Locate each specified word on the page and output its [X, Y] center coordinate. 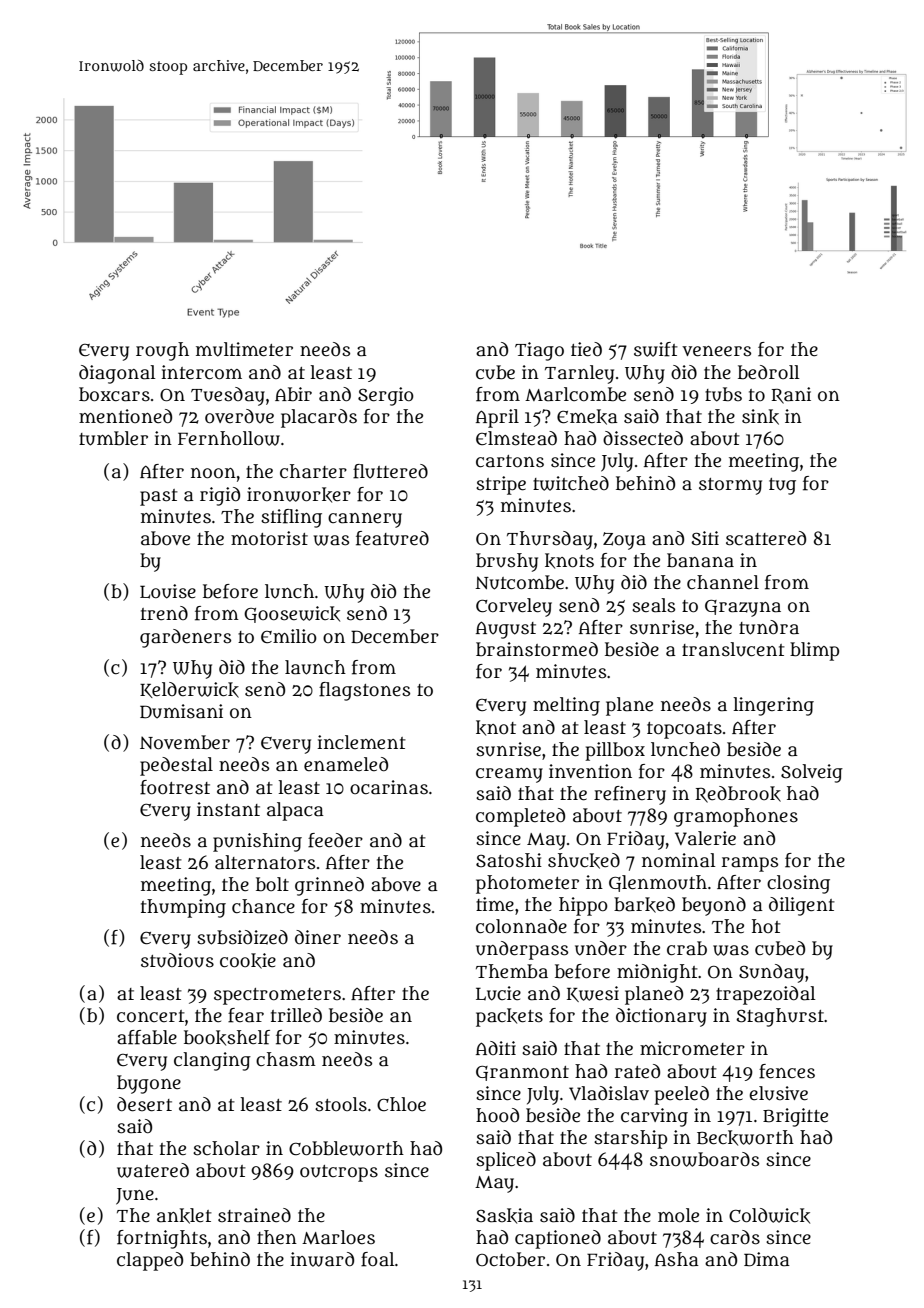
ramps [750, 864]
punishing [257, 842]
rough [162, 351]
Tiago [539, 351]
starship [630, 1139]
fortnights [162, 1239]
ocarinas [389, 787]
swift [656, 349]
